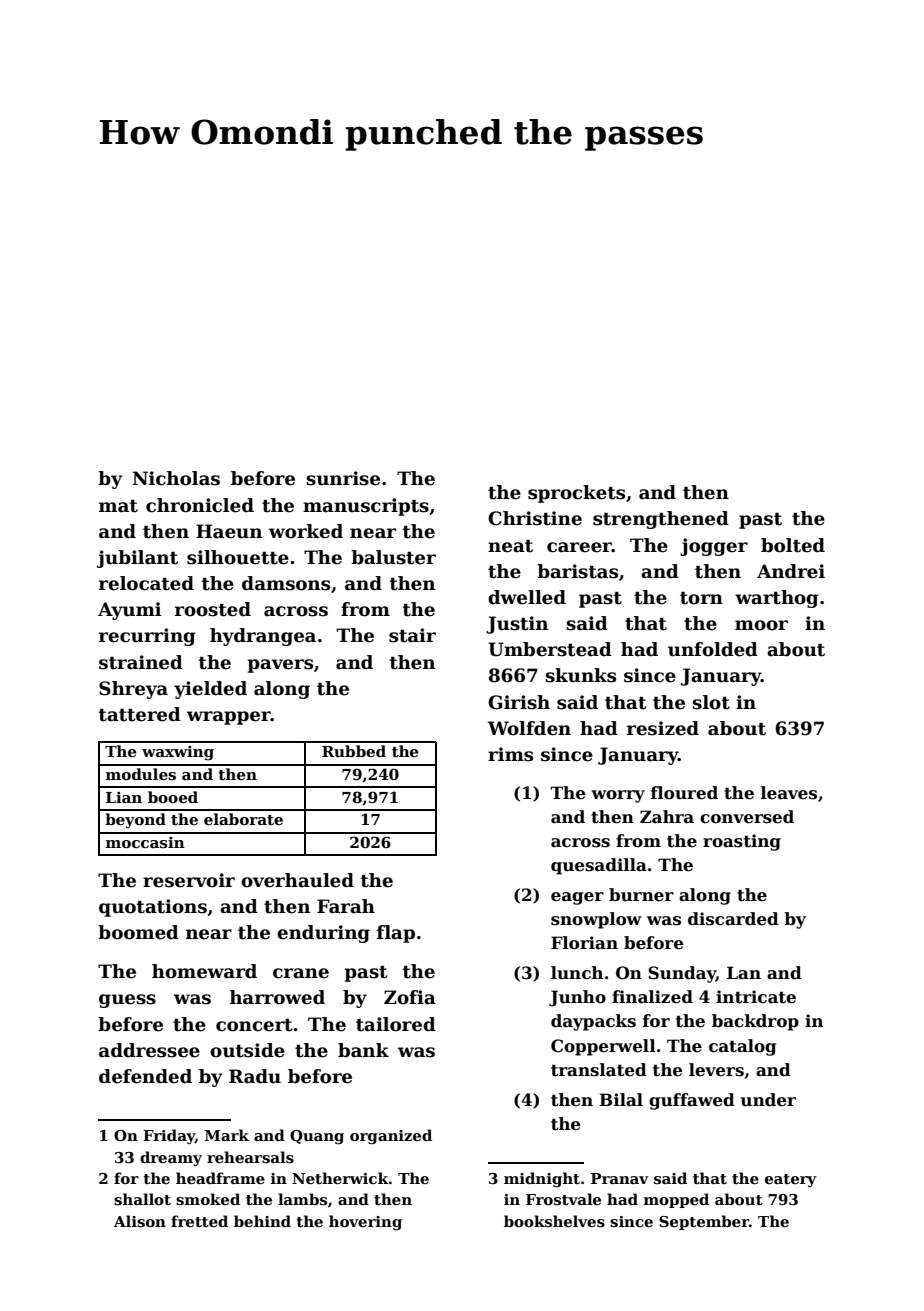 Image resolution: width=924 pixels, height=1311 pixels. What do you see at coordinates (577, 973) in the page?
I see `lunch` at bounding box center [577, 973].
